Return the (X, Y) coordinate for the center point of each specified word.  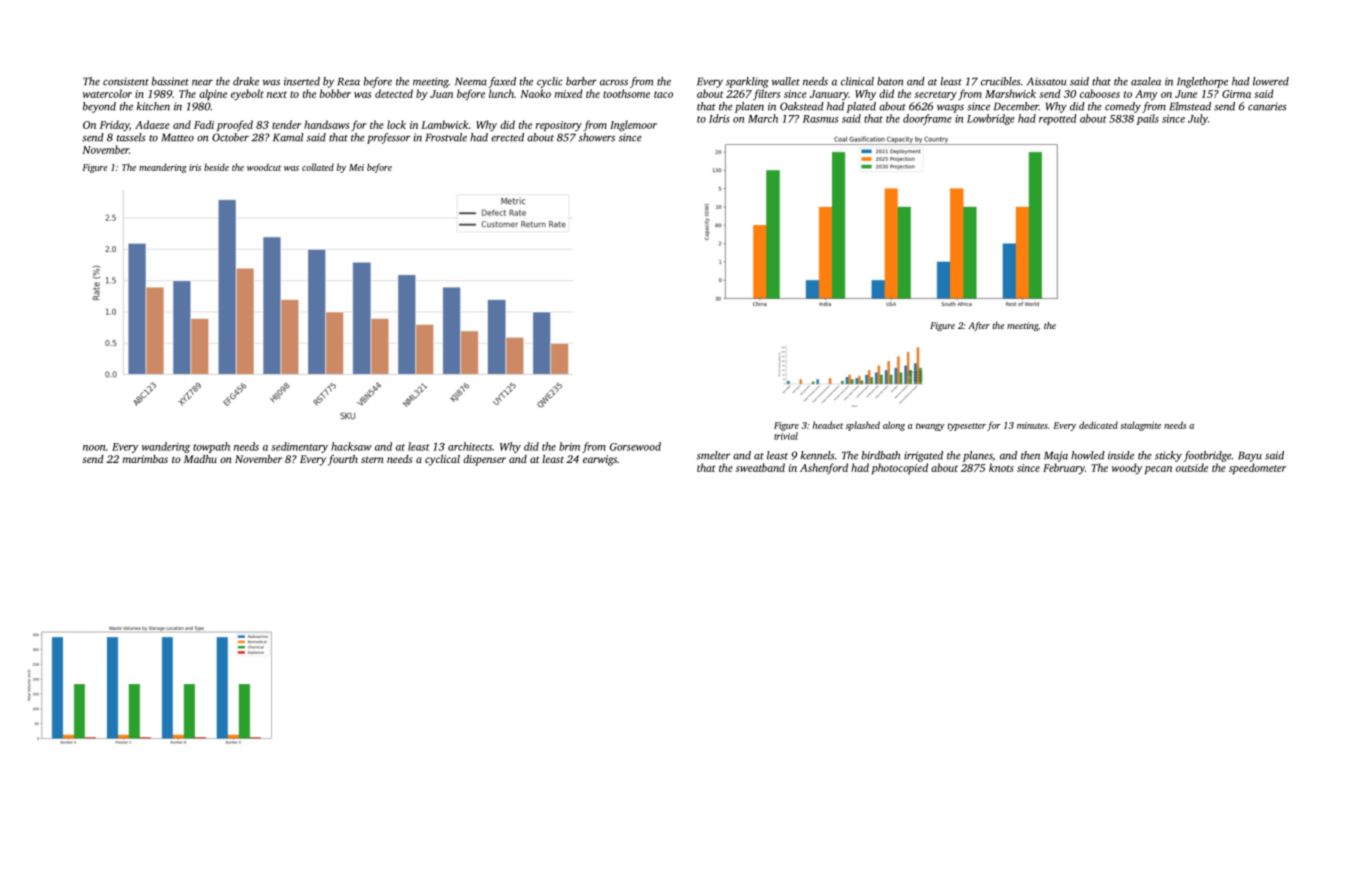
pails (1147, 119)
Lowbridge (991, 119)
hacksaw (351, 446)
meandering (163, 168)
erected (507, 137)
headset (828, 425)
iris (195, 167)
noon (94, 448)
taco (663, 94)
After (979, 326)
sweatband (760, 467)
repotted (1058, 119)
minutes (1032, 425)
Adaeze (152, 124)
